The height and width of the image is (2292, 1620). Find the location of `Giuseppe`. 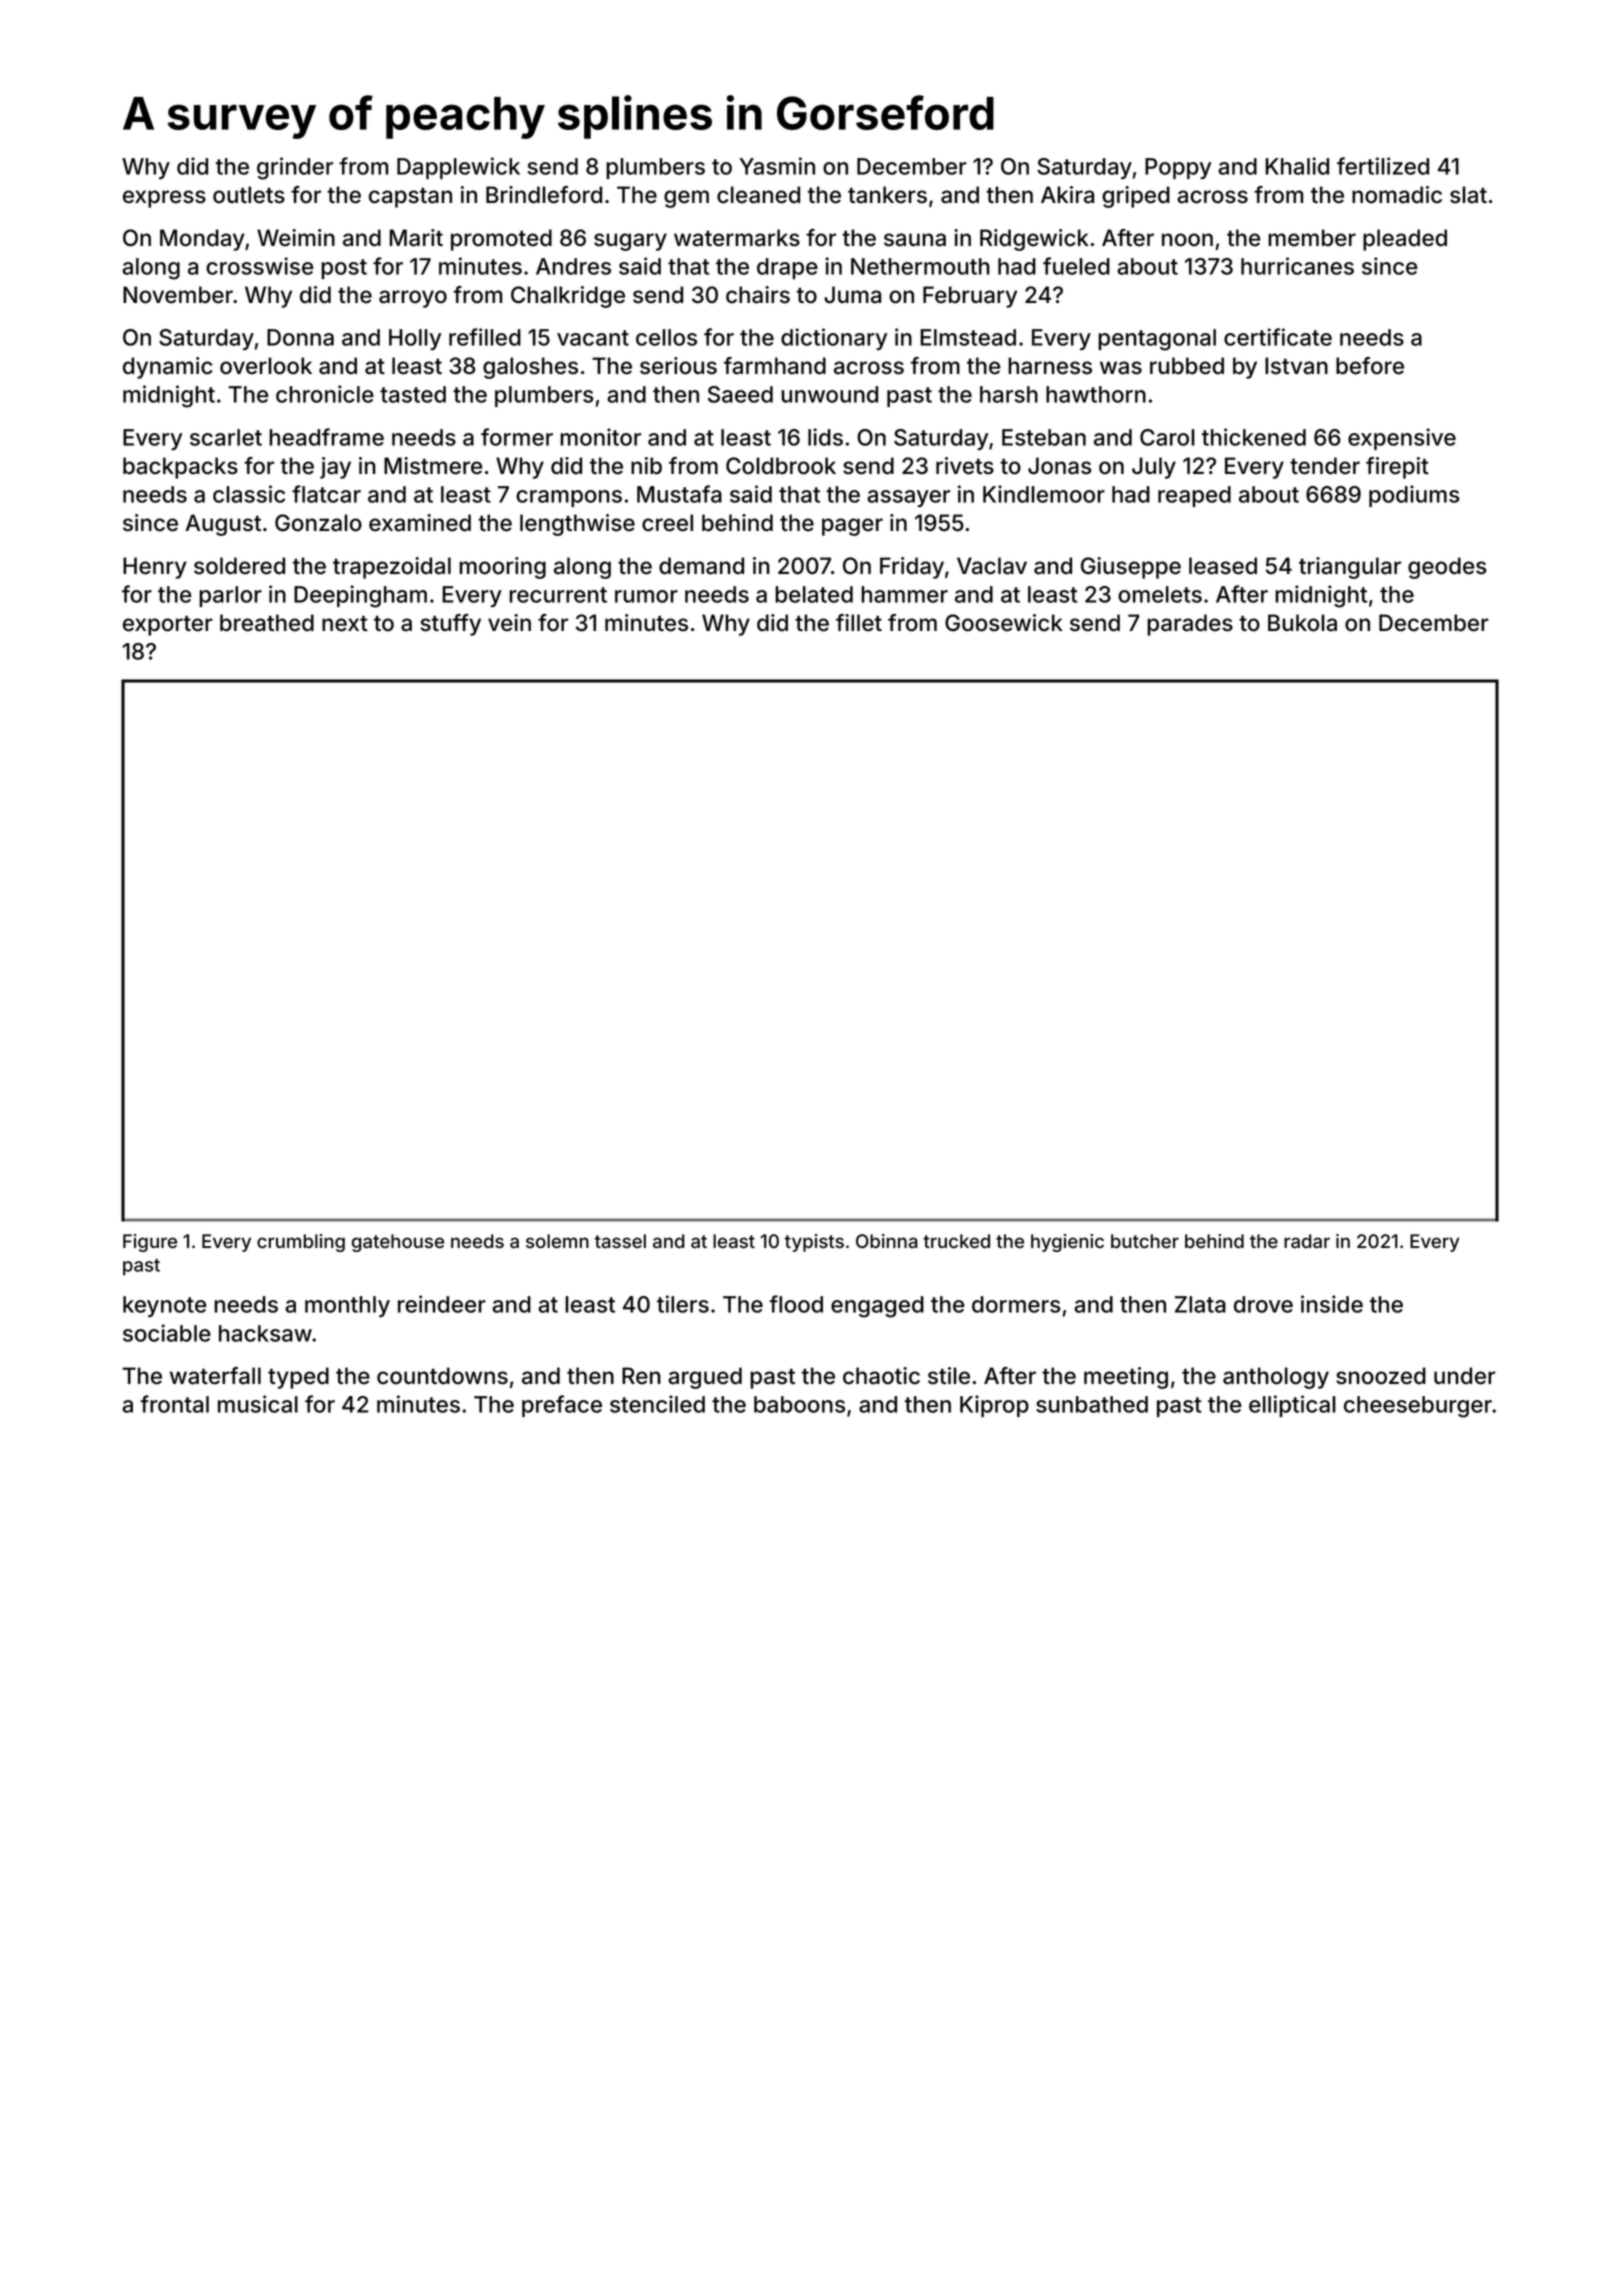

Giuseppe is located at coordinates (1131, 568).
